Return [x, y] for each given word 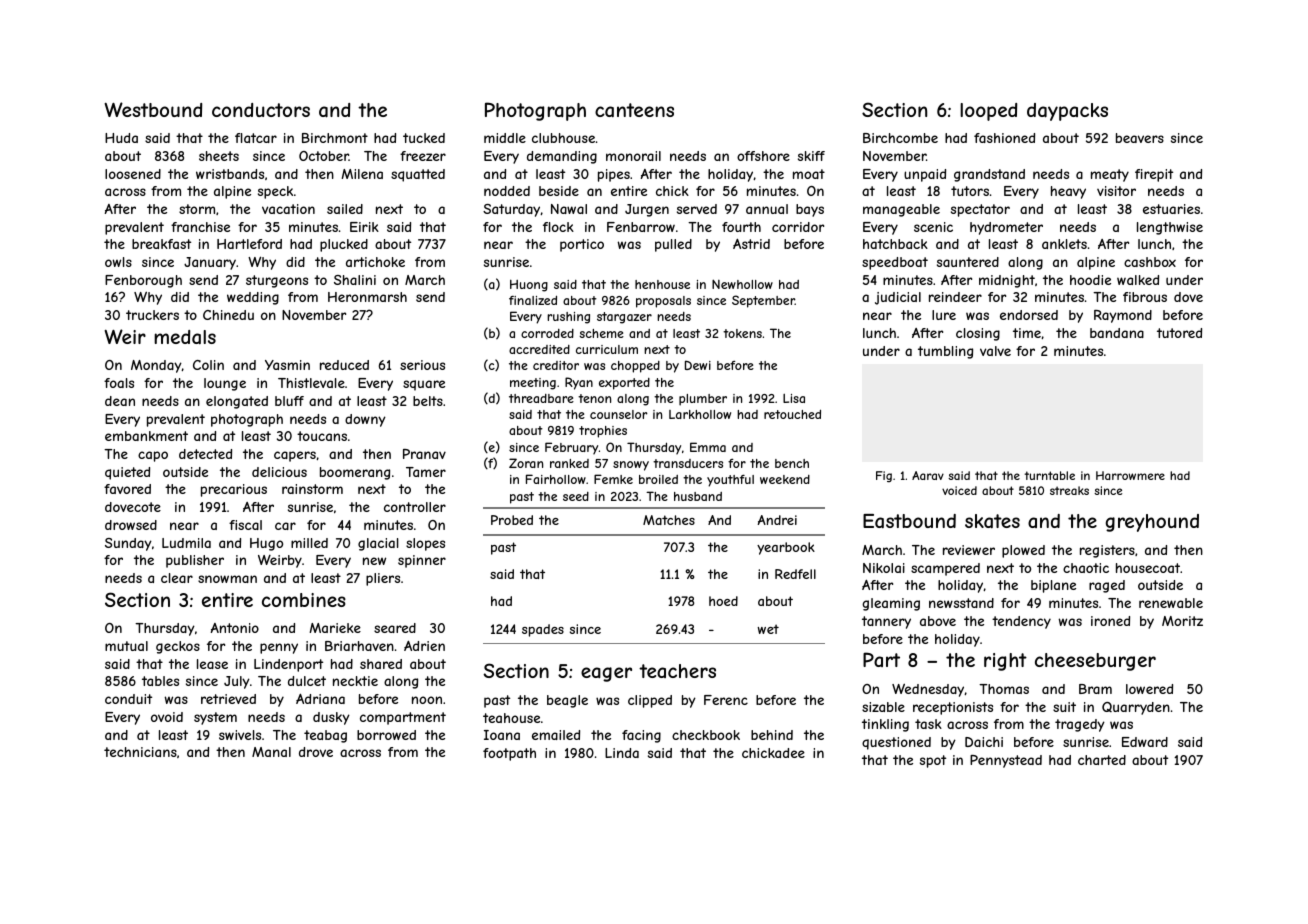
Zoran [526, 463]
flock [558, 227]
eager [606, 674]
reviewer [969, 550]
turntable [1049, 475]
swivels [240, 735]
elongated [237, 402]
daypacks [1067, 112]
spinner [422, 561]
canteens [634, 110]
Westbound [153, 109]
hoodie [1090, 280]
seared [395, 628]
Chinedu [228, 315]
